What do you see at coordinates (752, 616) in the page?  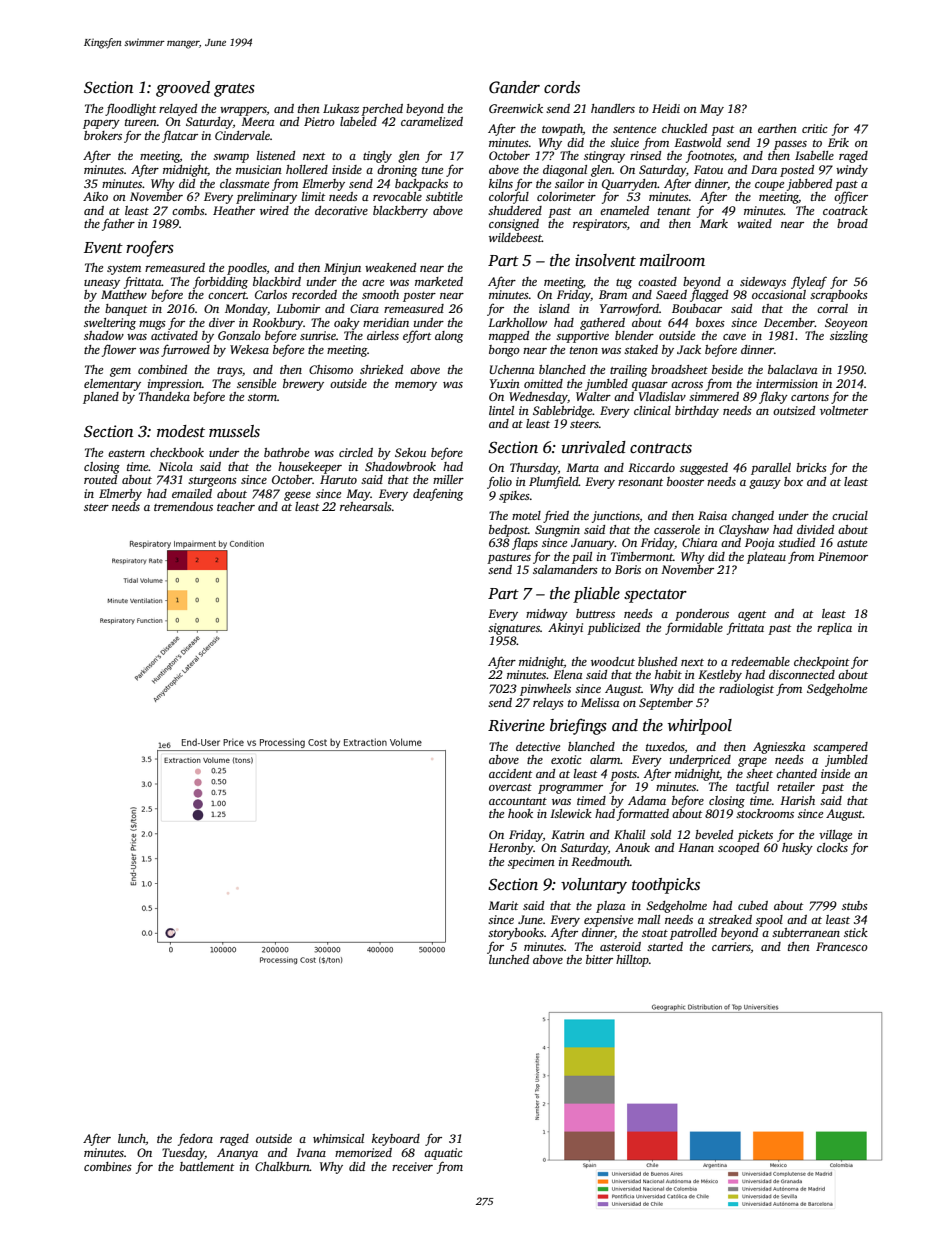 I see `agent` at bounding box center [752, 616].
